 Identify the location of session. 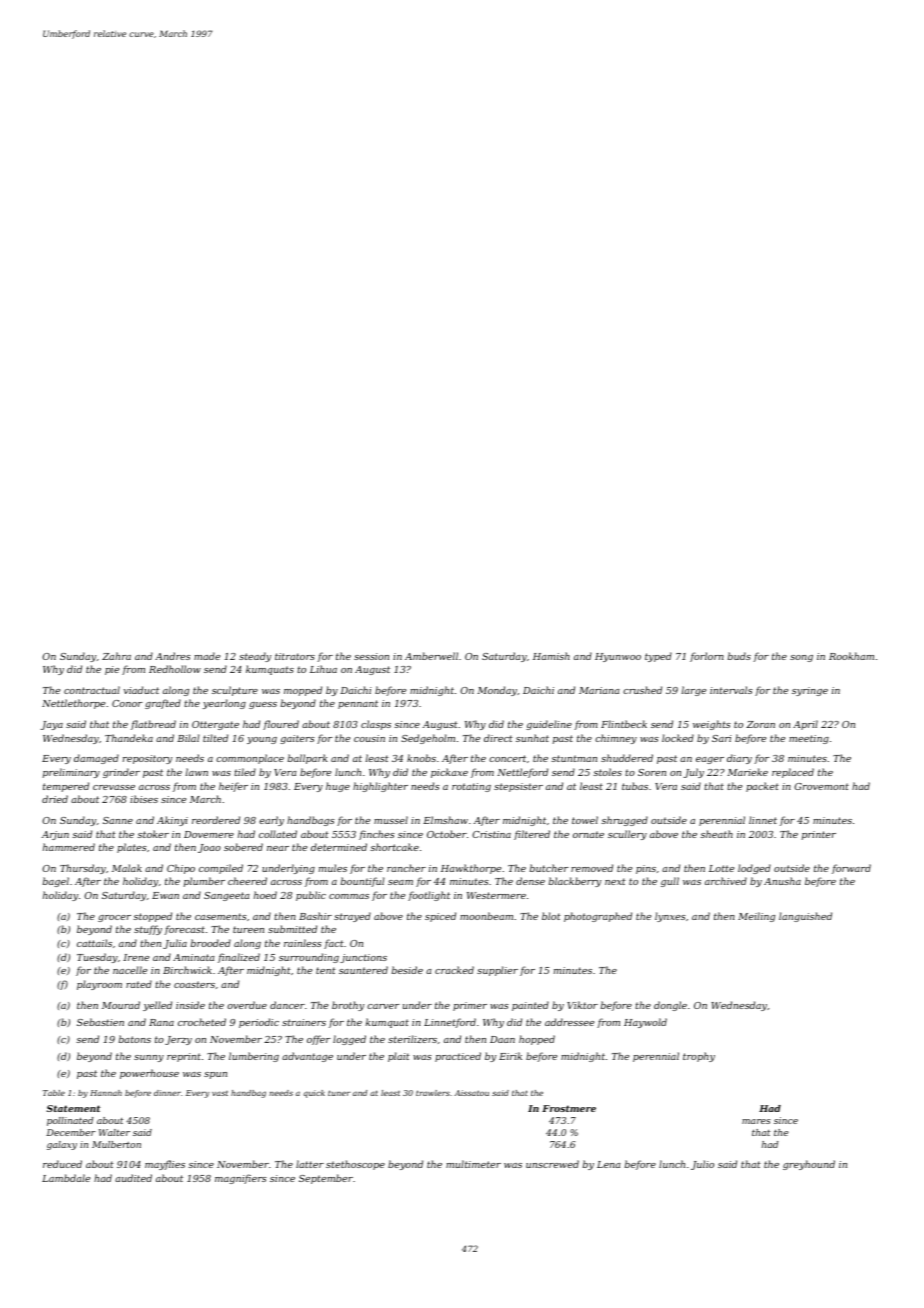
(371, 656).
